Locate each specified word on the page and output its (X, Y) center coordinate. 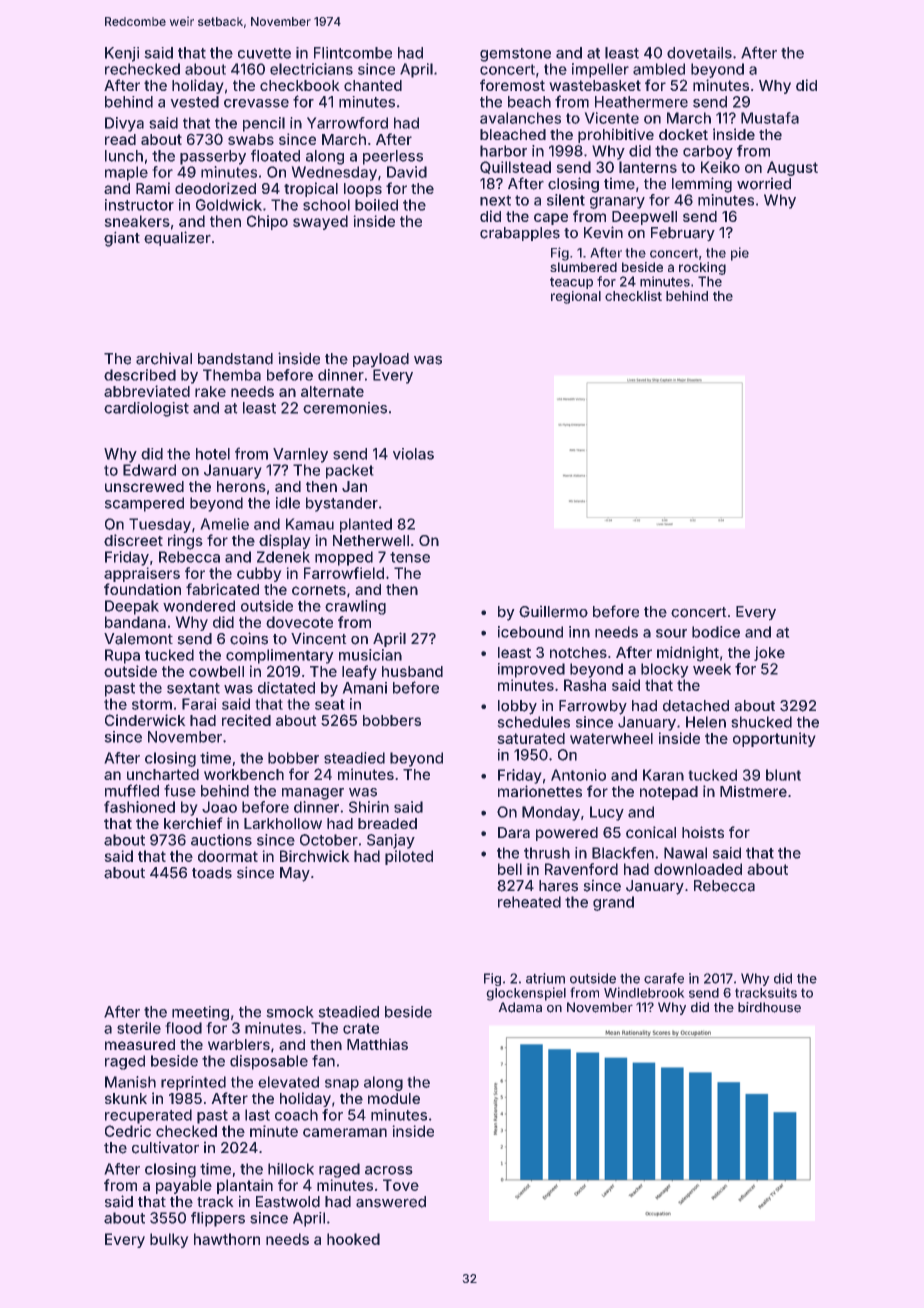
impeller (600, 70)
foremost (512, 85)
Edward (149, 470)
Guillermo (553, 612)
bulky (169, 1240)
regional (576, 297)
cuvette (264, 53)
